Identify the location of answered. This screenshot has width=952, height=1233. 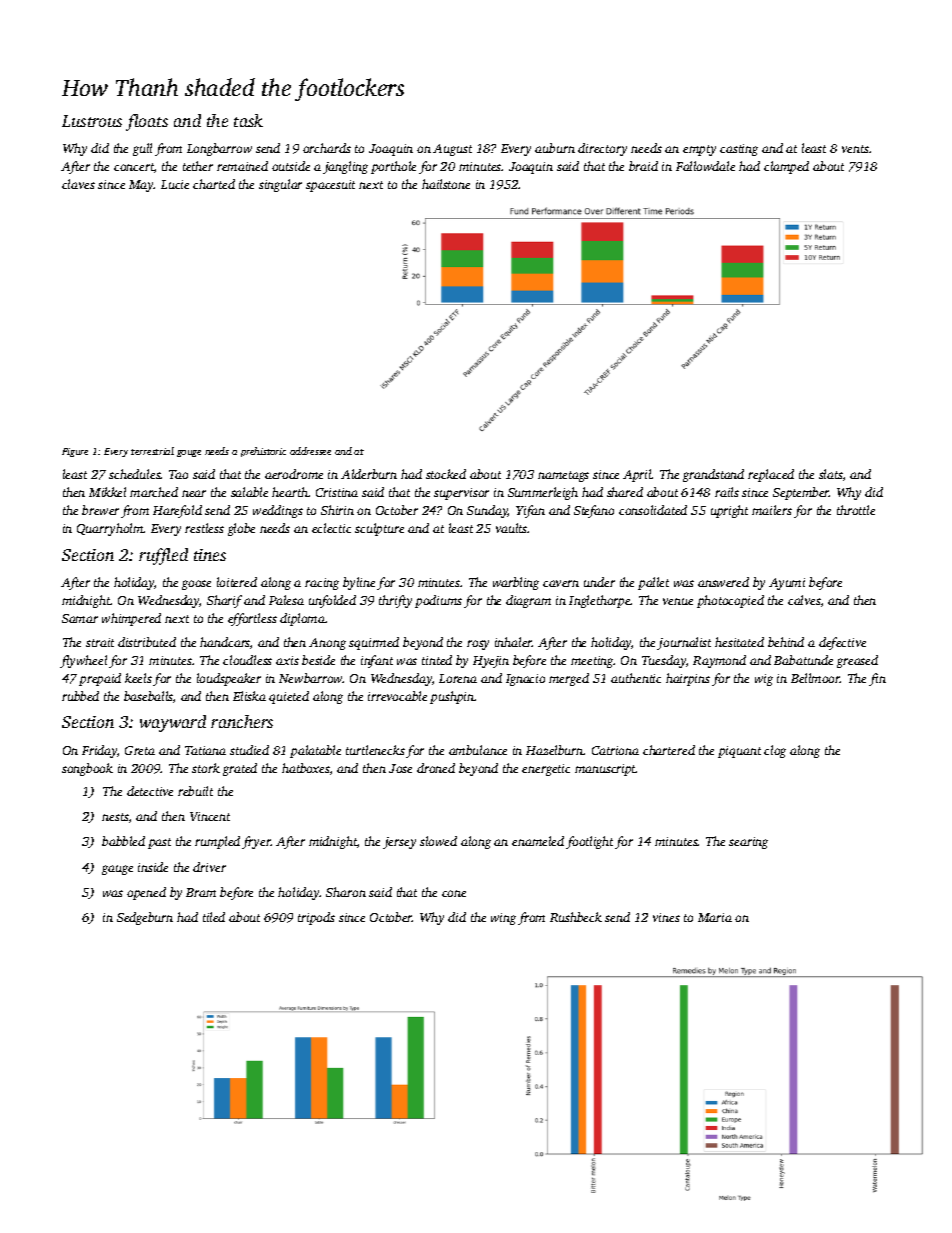
(723, 582).
